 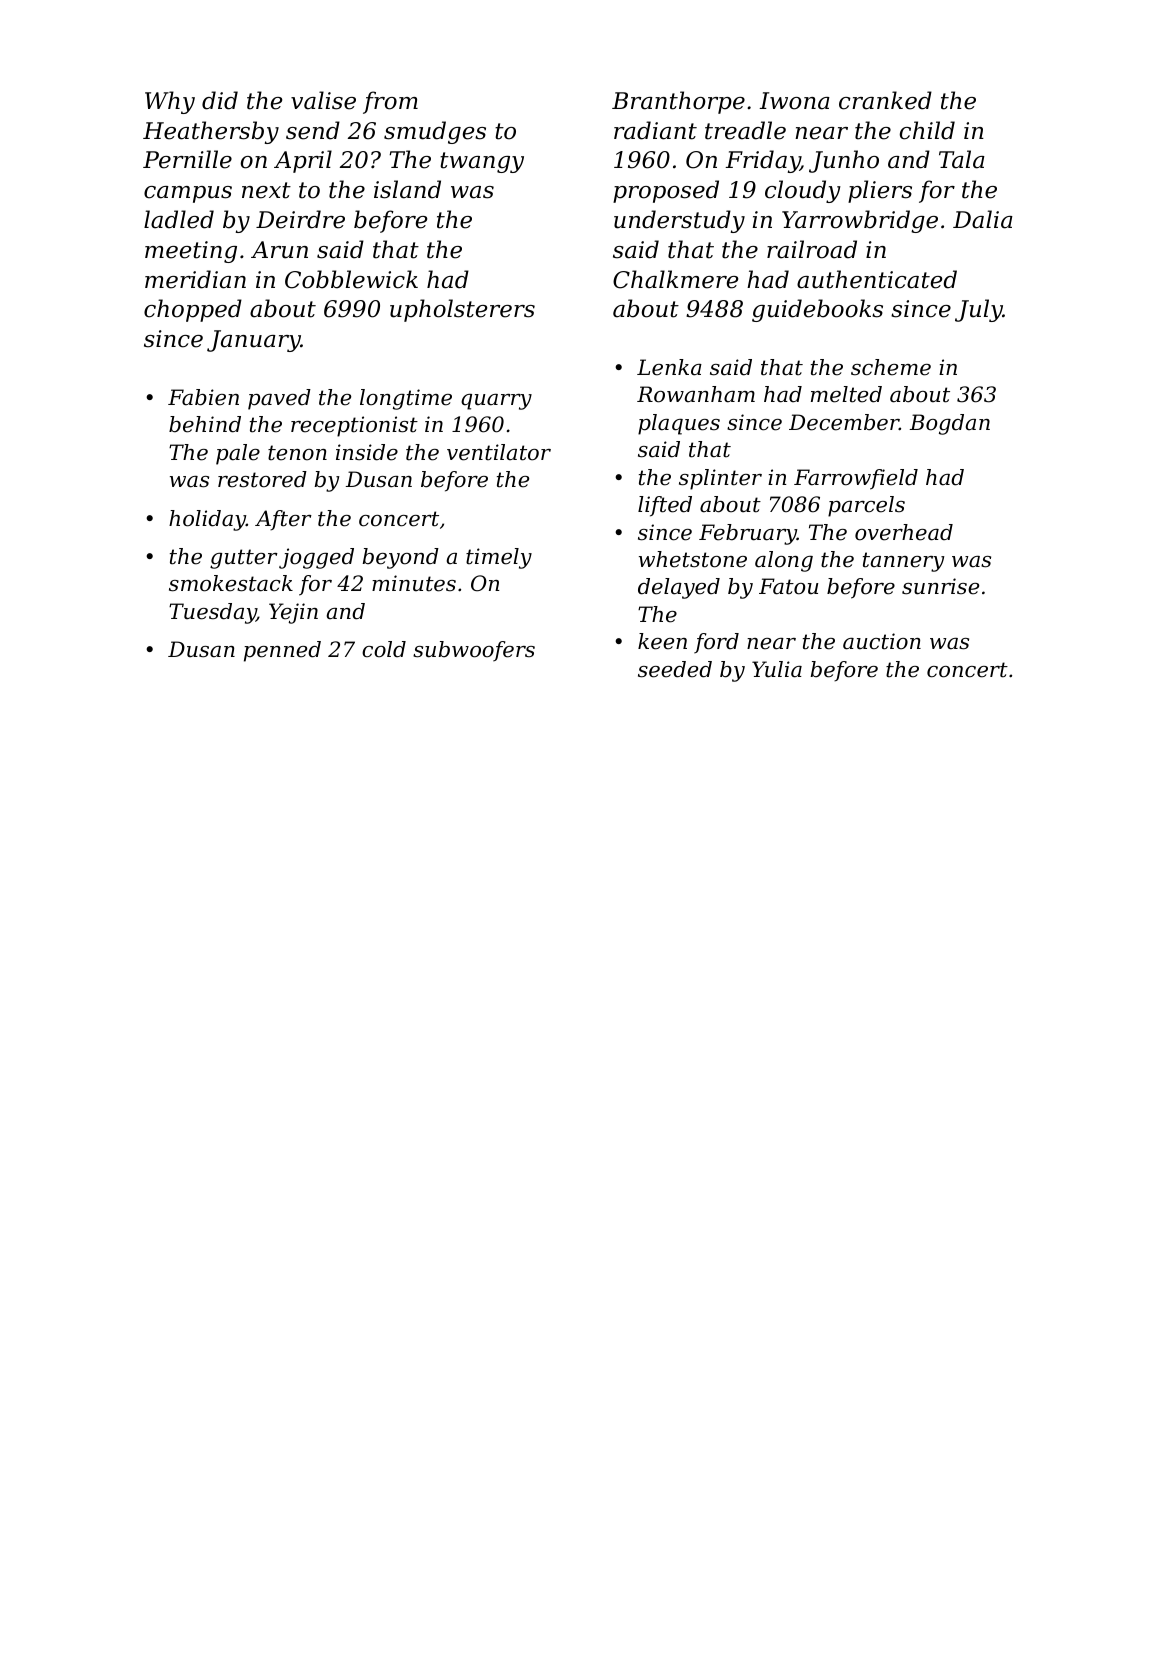 I want to click on Farrowfield, so click(x=856, y=479).
